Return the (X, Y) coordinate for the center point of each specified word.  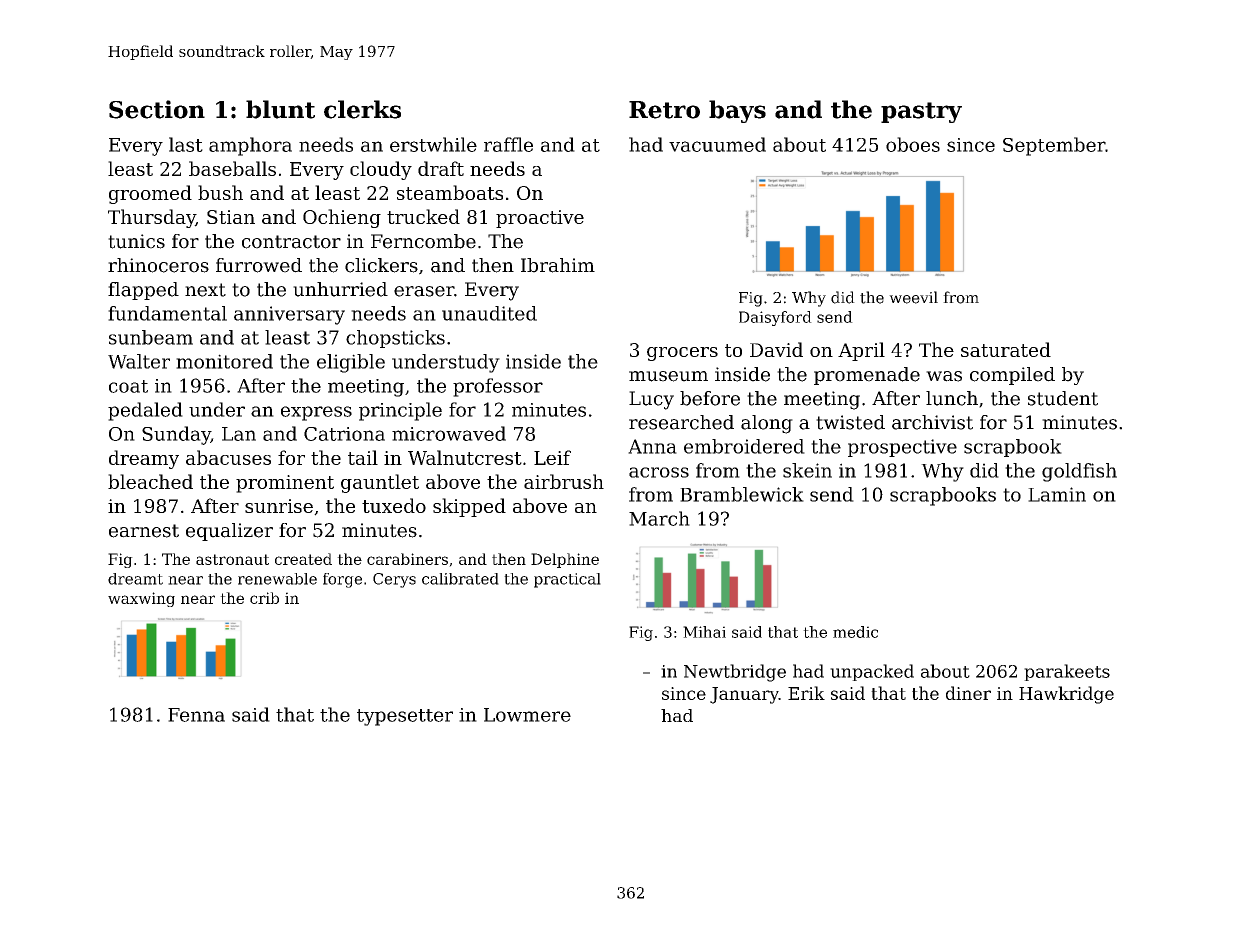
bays (737, 111)
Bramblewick (742, 494)
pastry (921, 112)
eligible (351, 363)
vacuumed (717, 144)
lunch (952, 398)
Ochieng (342, 218)
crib (264, 598)
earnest (144, 531)
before (710, 398)
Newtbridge (735, 673)
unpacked (872, 672)
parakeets (1067, 672)
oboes (913, 144)
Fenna (196, 715)
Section (157, 109)
